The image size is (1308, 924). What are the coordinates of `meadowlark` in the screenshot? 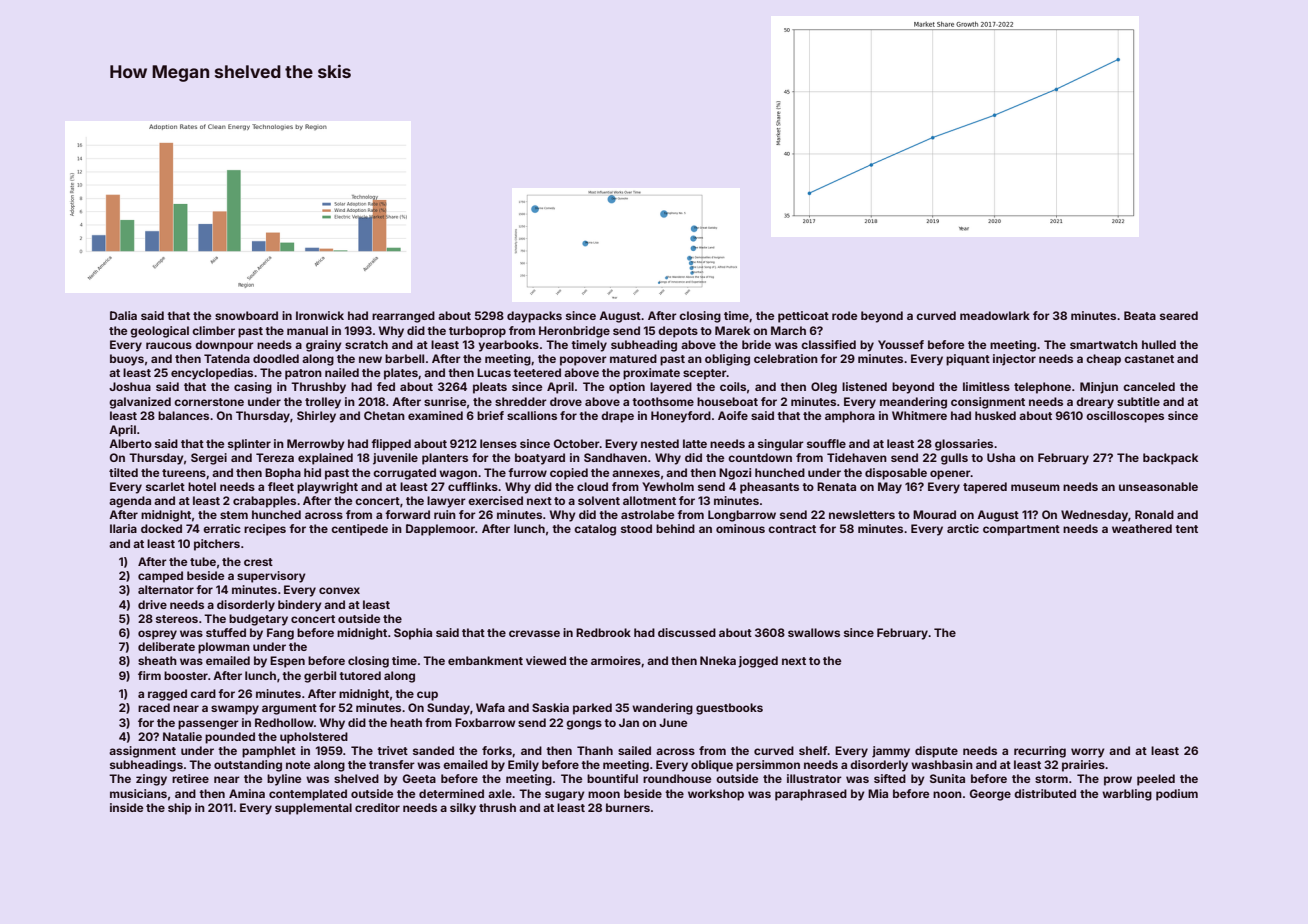 It's located at (995, 315).
